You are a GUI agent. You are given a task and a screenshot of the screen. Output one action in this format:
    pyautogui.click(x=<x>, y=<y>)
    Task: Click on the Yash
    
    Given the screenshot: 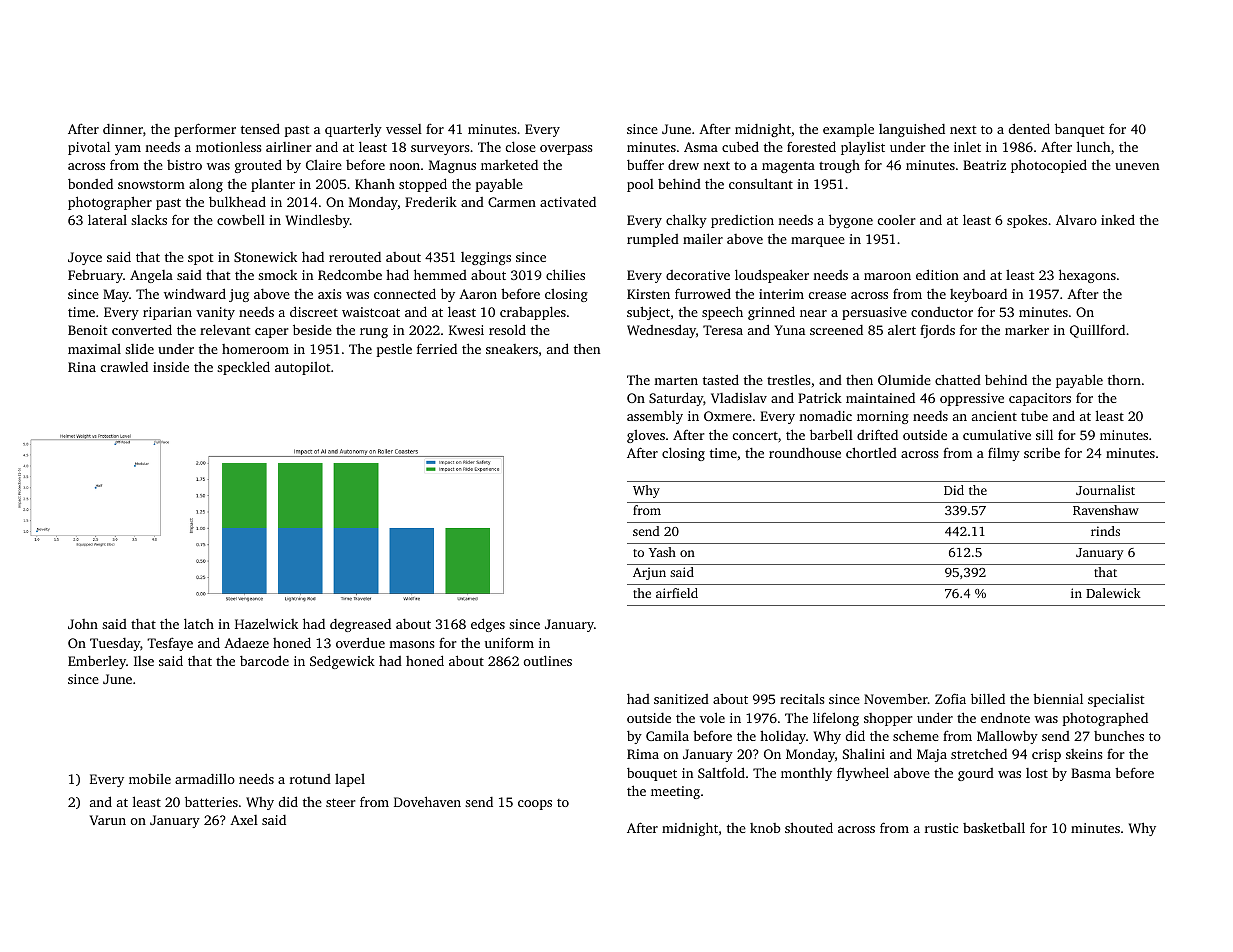 What is the action you would take?
    pyautogui.click(x=662, y=552)
